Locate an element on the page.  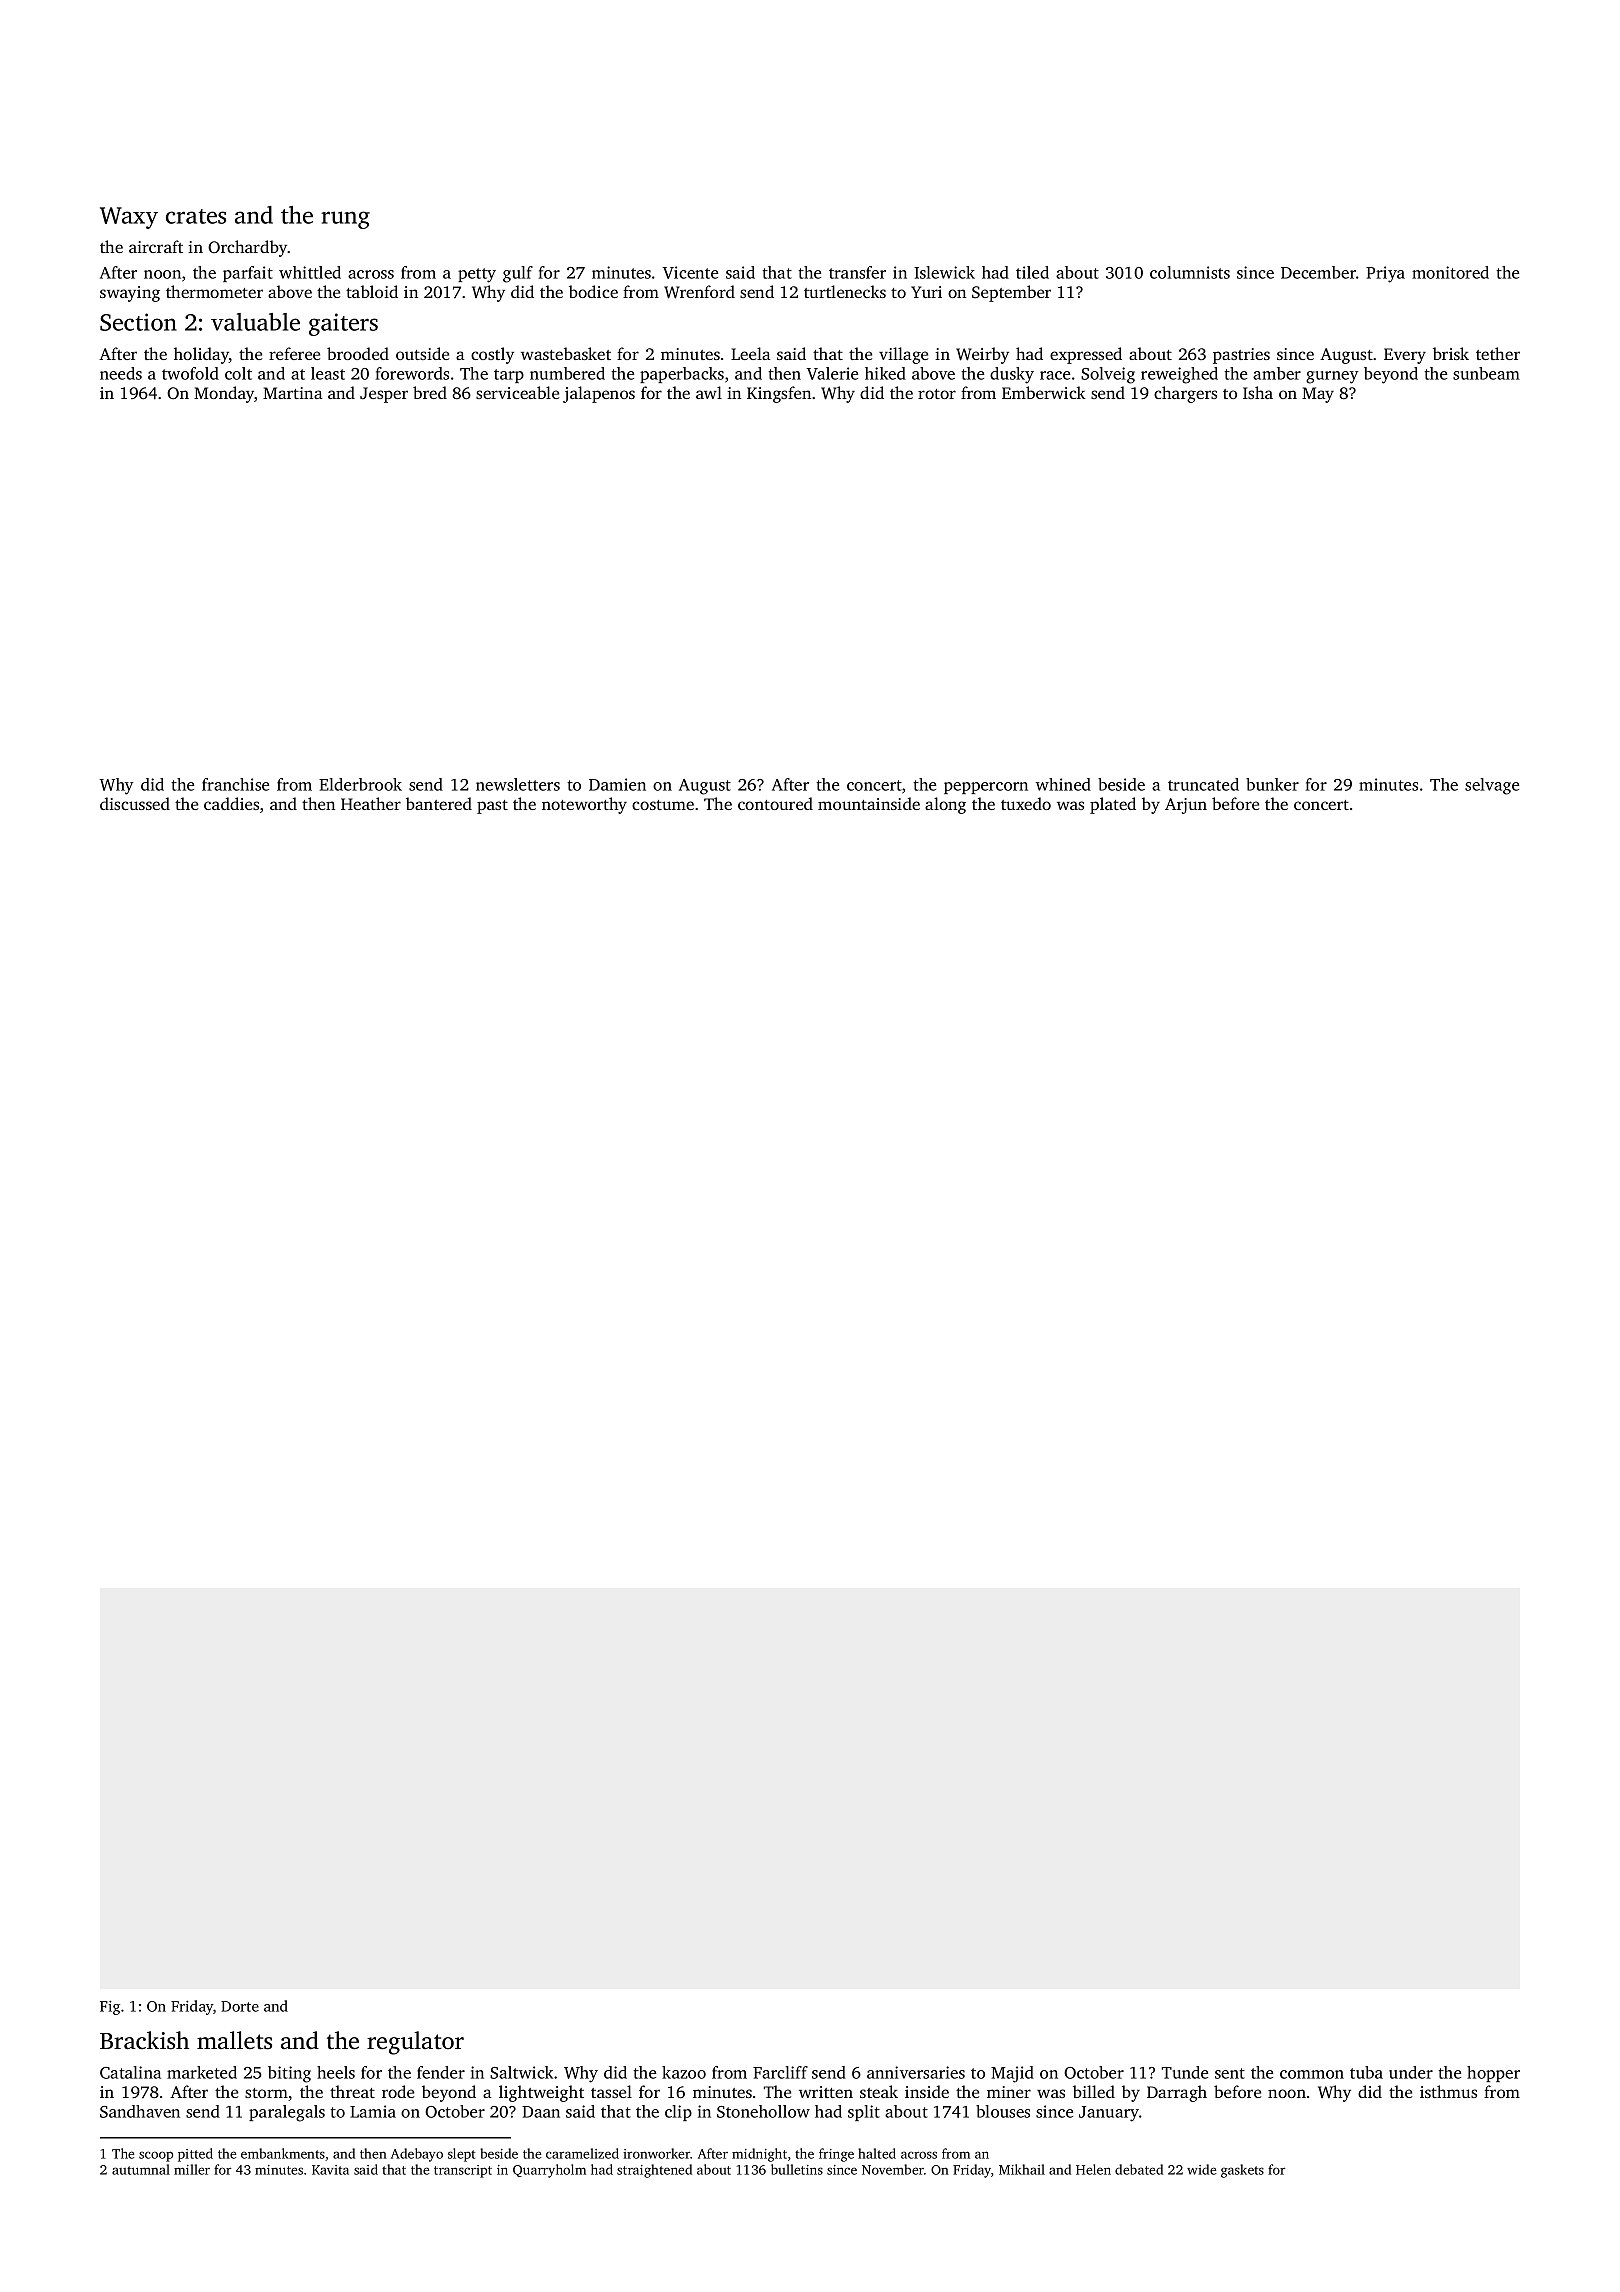
discussed is located at coordinates (135, 803).
